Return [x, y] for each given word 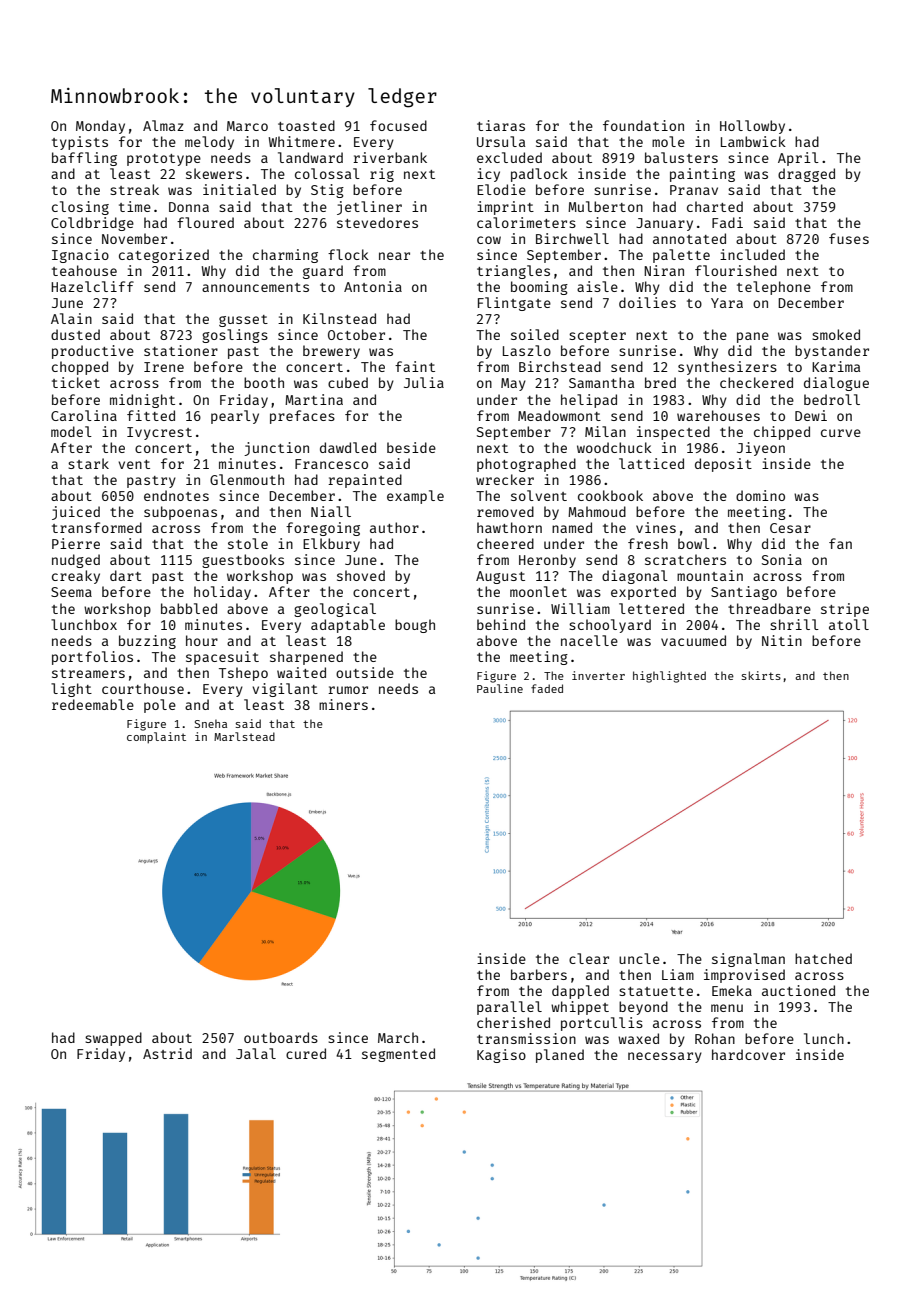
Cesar [790, 528]
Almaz [163, 125]
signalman [748, 960]
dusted [75, 334]
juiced [76, 513]
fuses [849, 238]
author [394, 527]
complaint [156, 738]
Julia [424, 382]
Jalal [256, 1053]
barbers [539, 974]
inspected [673, 433]
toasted [306, 125]
